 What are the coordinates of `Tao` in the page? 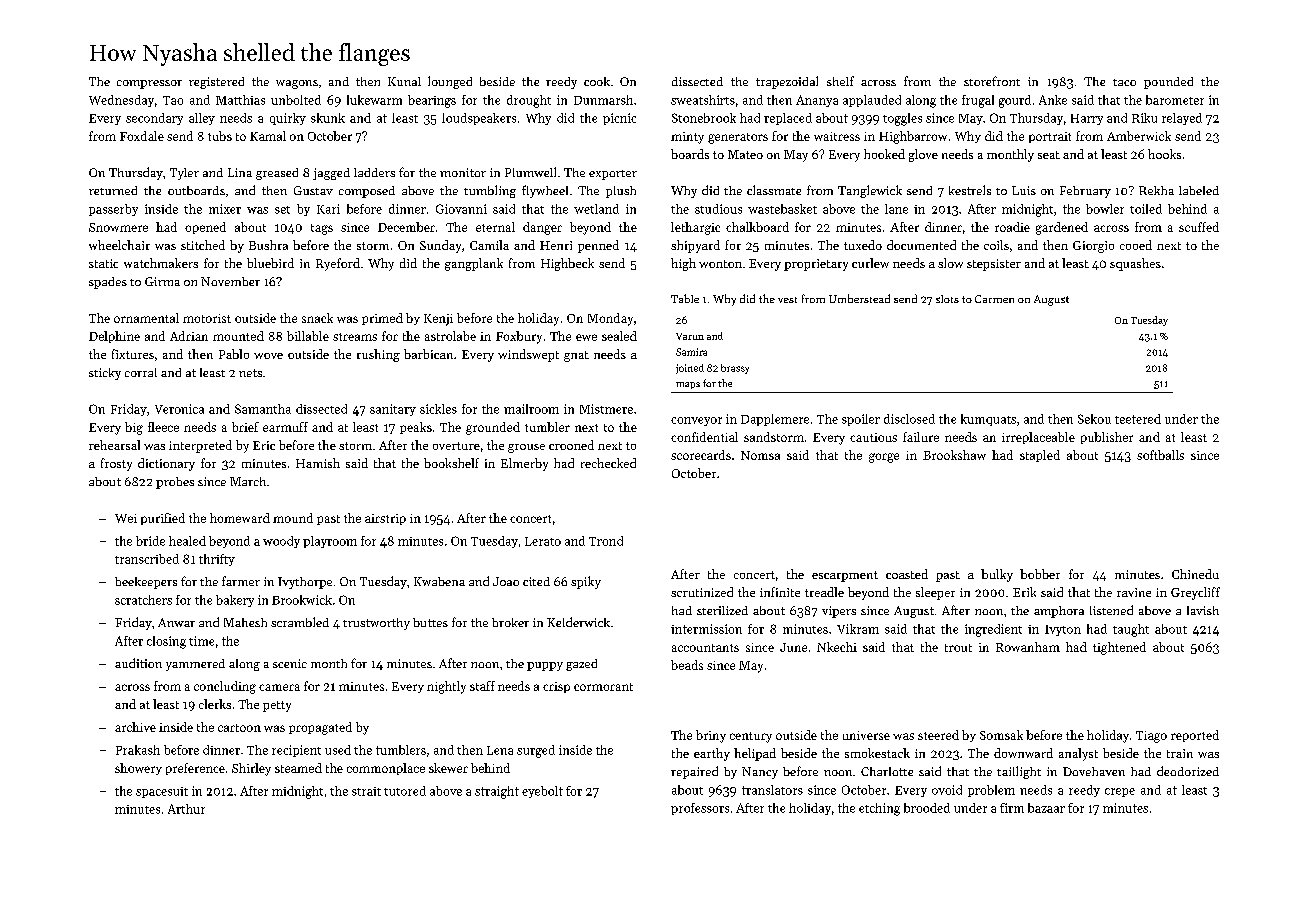 It's located at (173, 100).
